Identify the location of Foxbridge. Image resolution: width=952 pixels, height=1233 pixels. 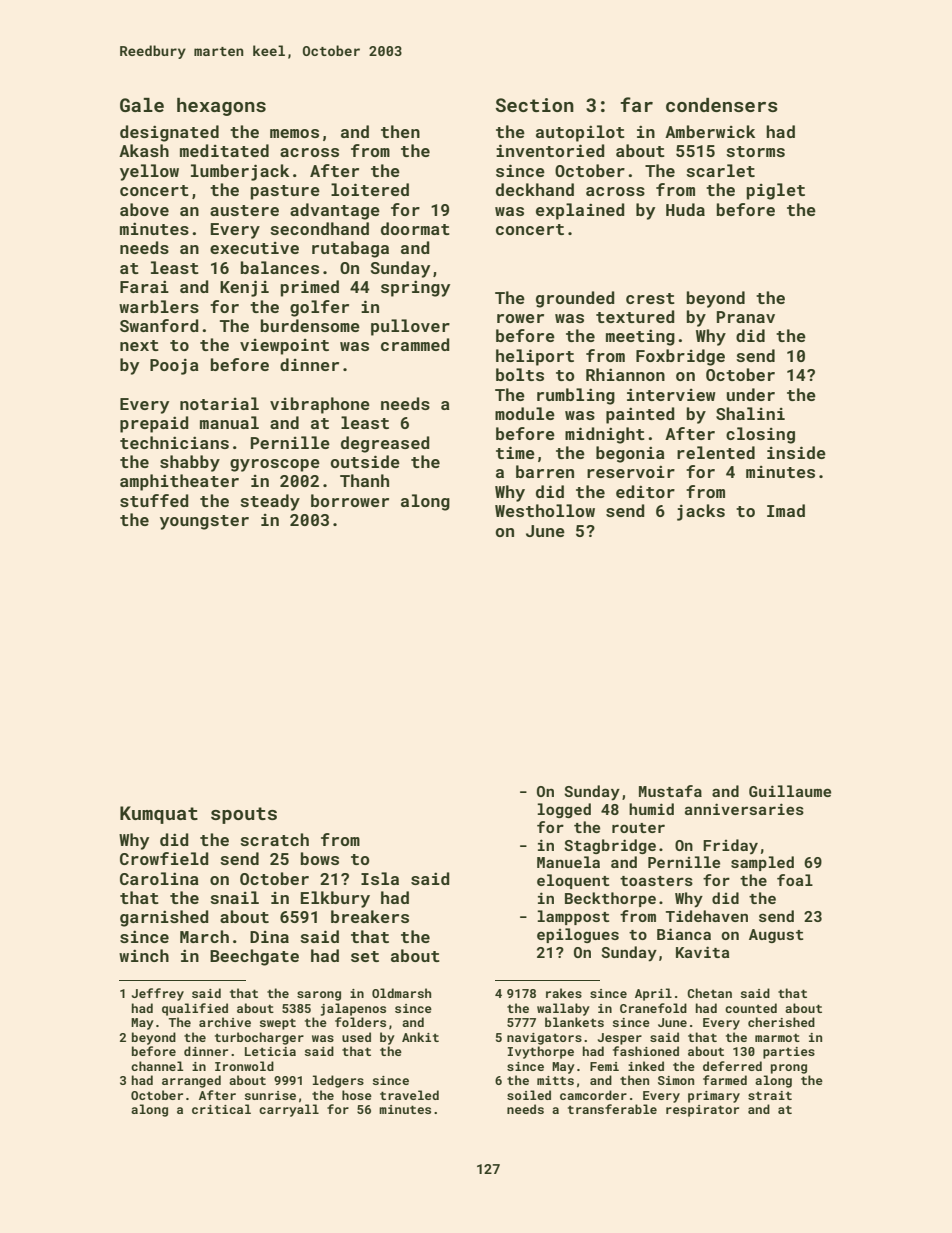
(680, 357).
